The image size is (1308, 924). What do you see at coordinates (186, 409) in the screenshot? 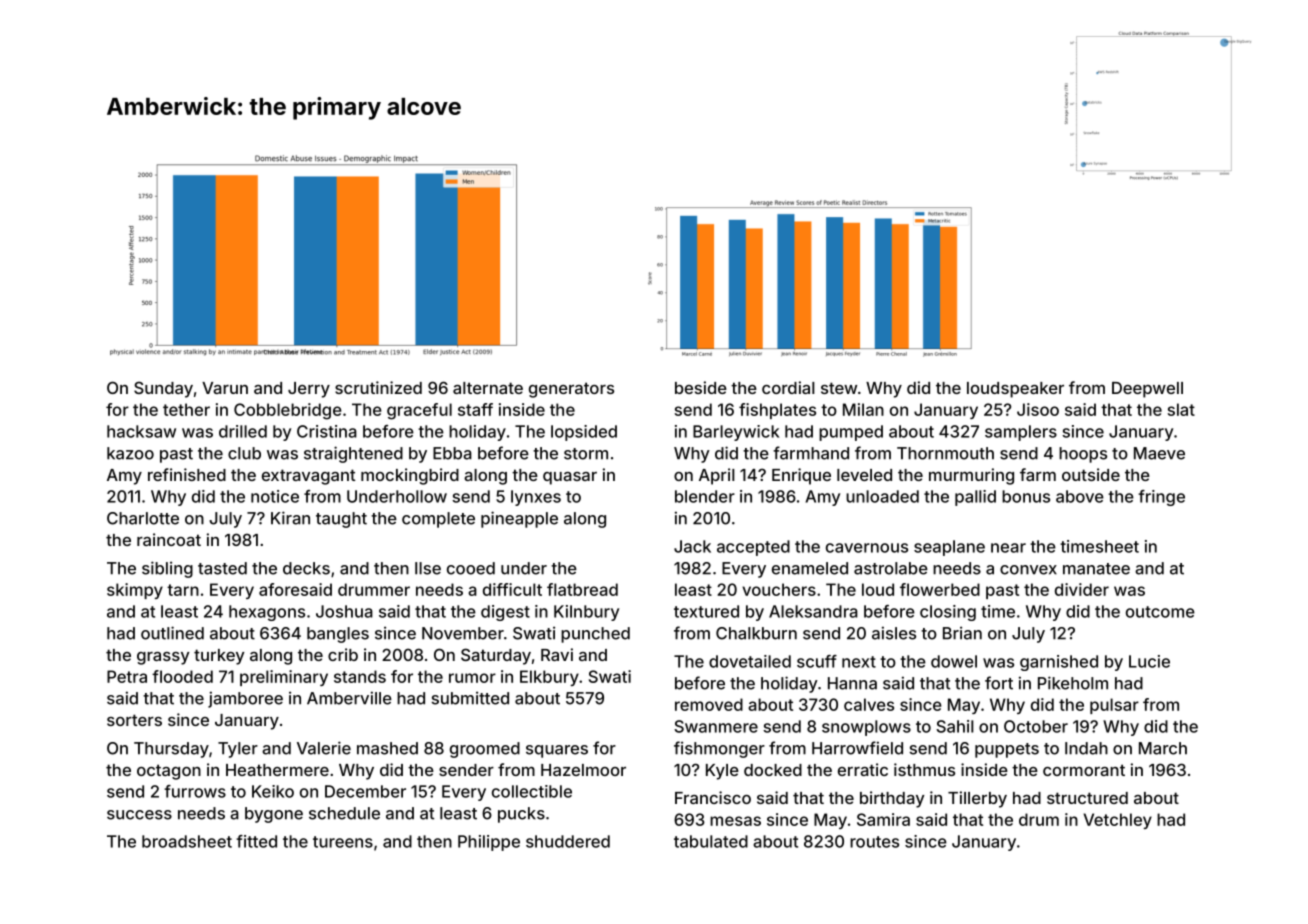
I see `tether` at bounding box center [186, 409].
